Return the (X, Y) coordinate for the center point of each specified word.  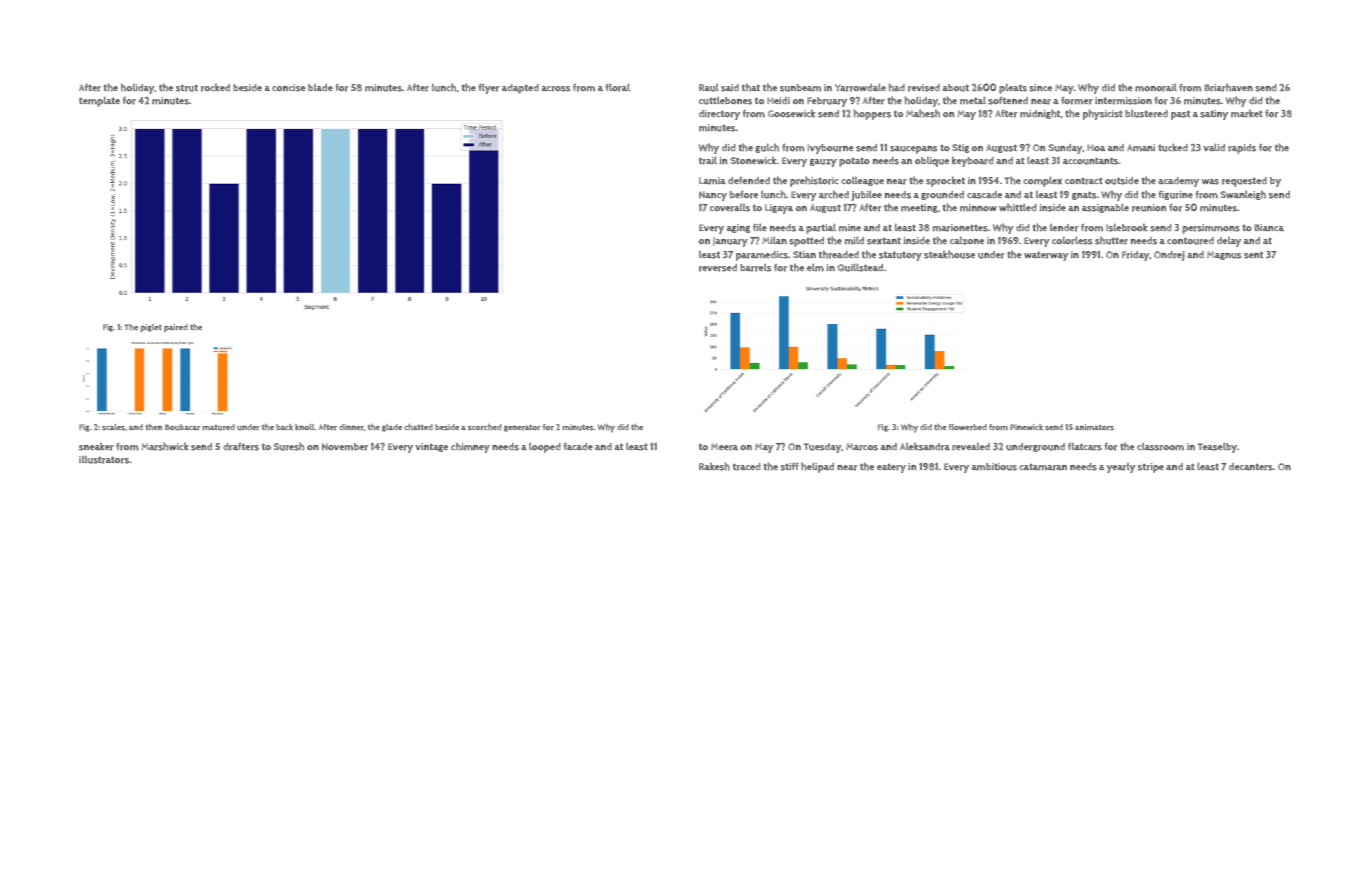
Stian (804, 254)
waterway (1046, 256)
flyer (489, 89)
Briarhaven (1228, 87)
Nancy (713, 196)
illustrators (104, 459)
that (751, 87)
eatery (891, 468)
